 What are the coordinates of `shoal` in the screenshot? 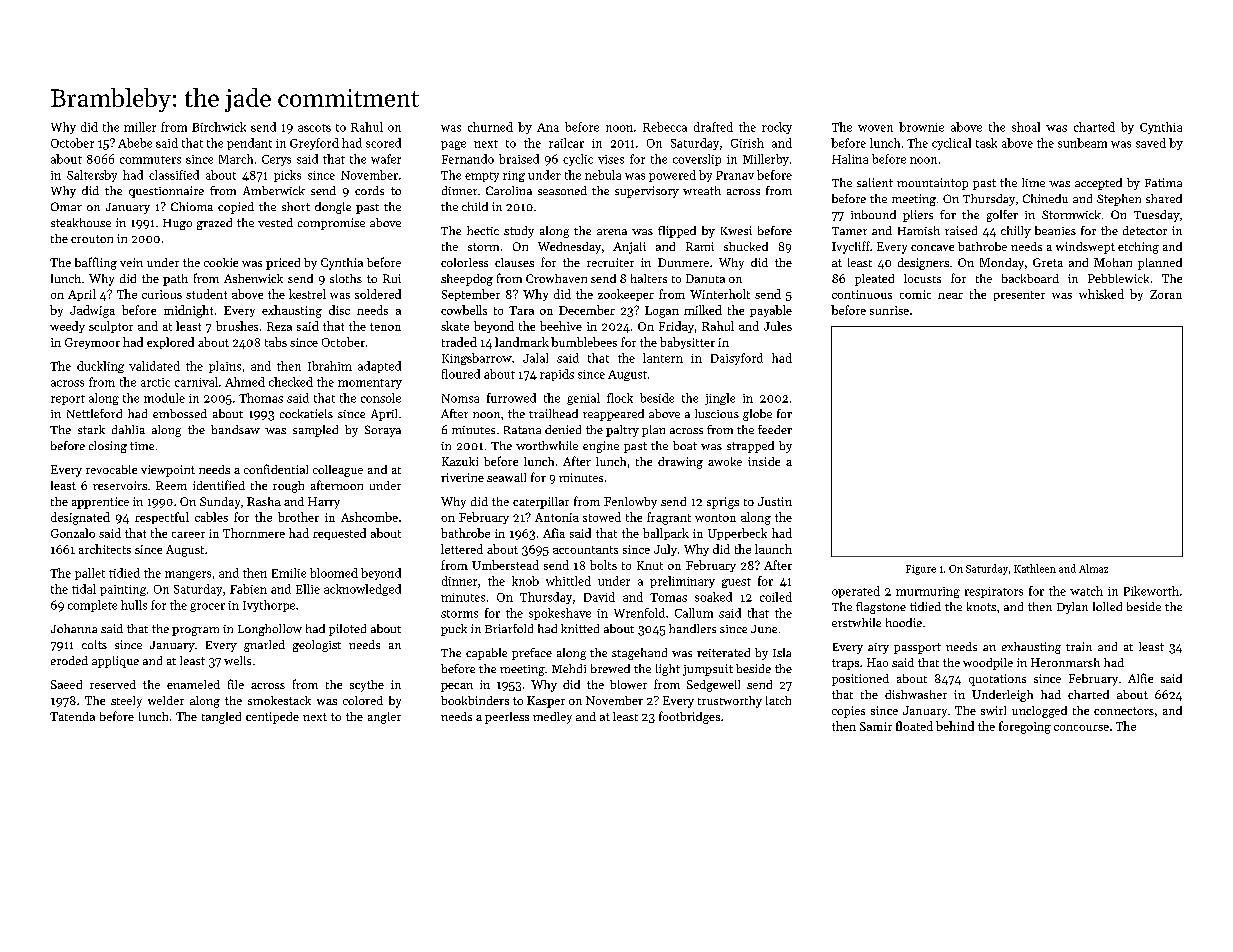 It's located at (1026, 127).
